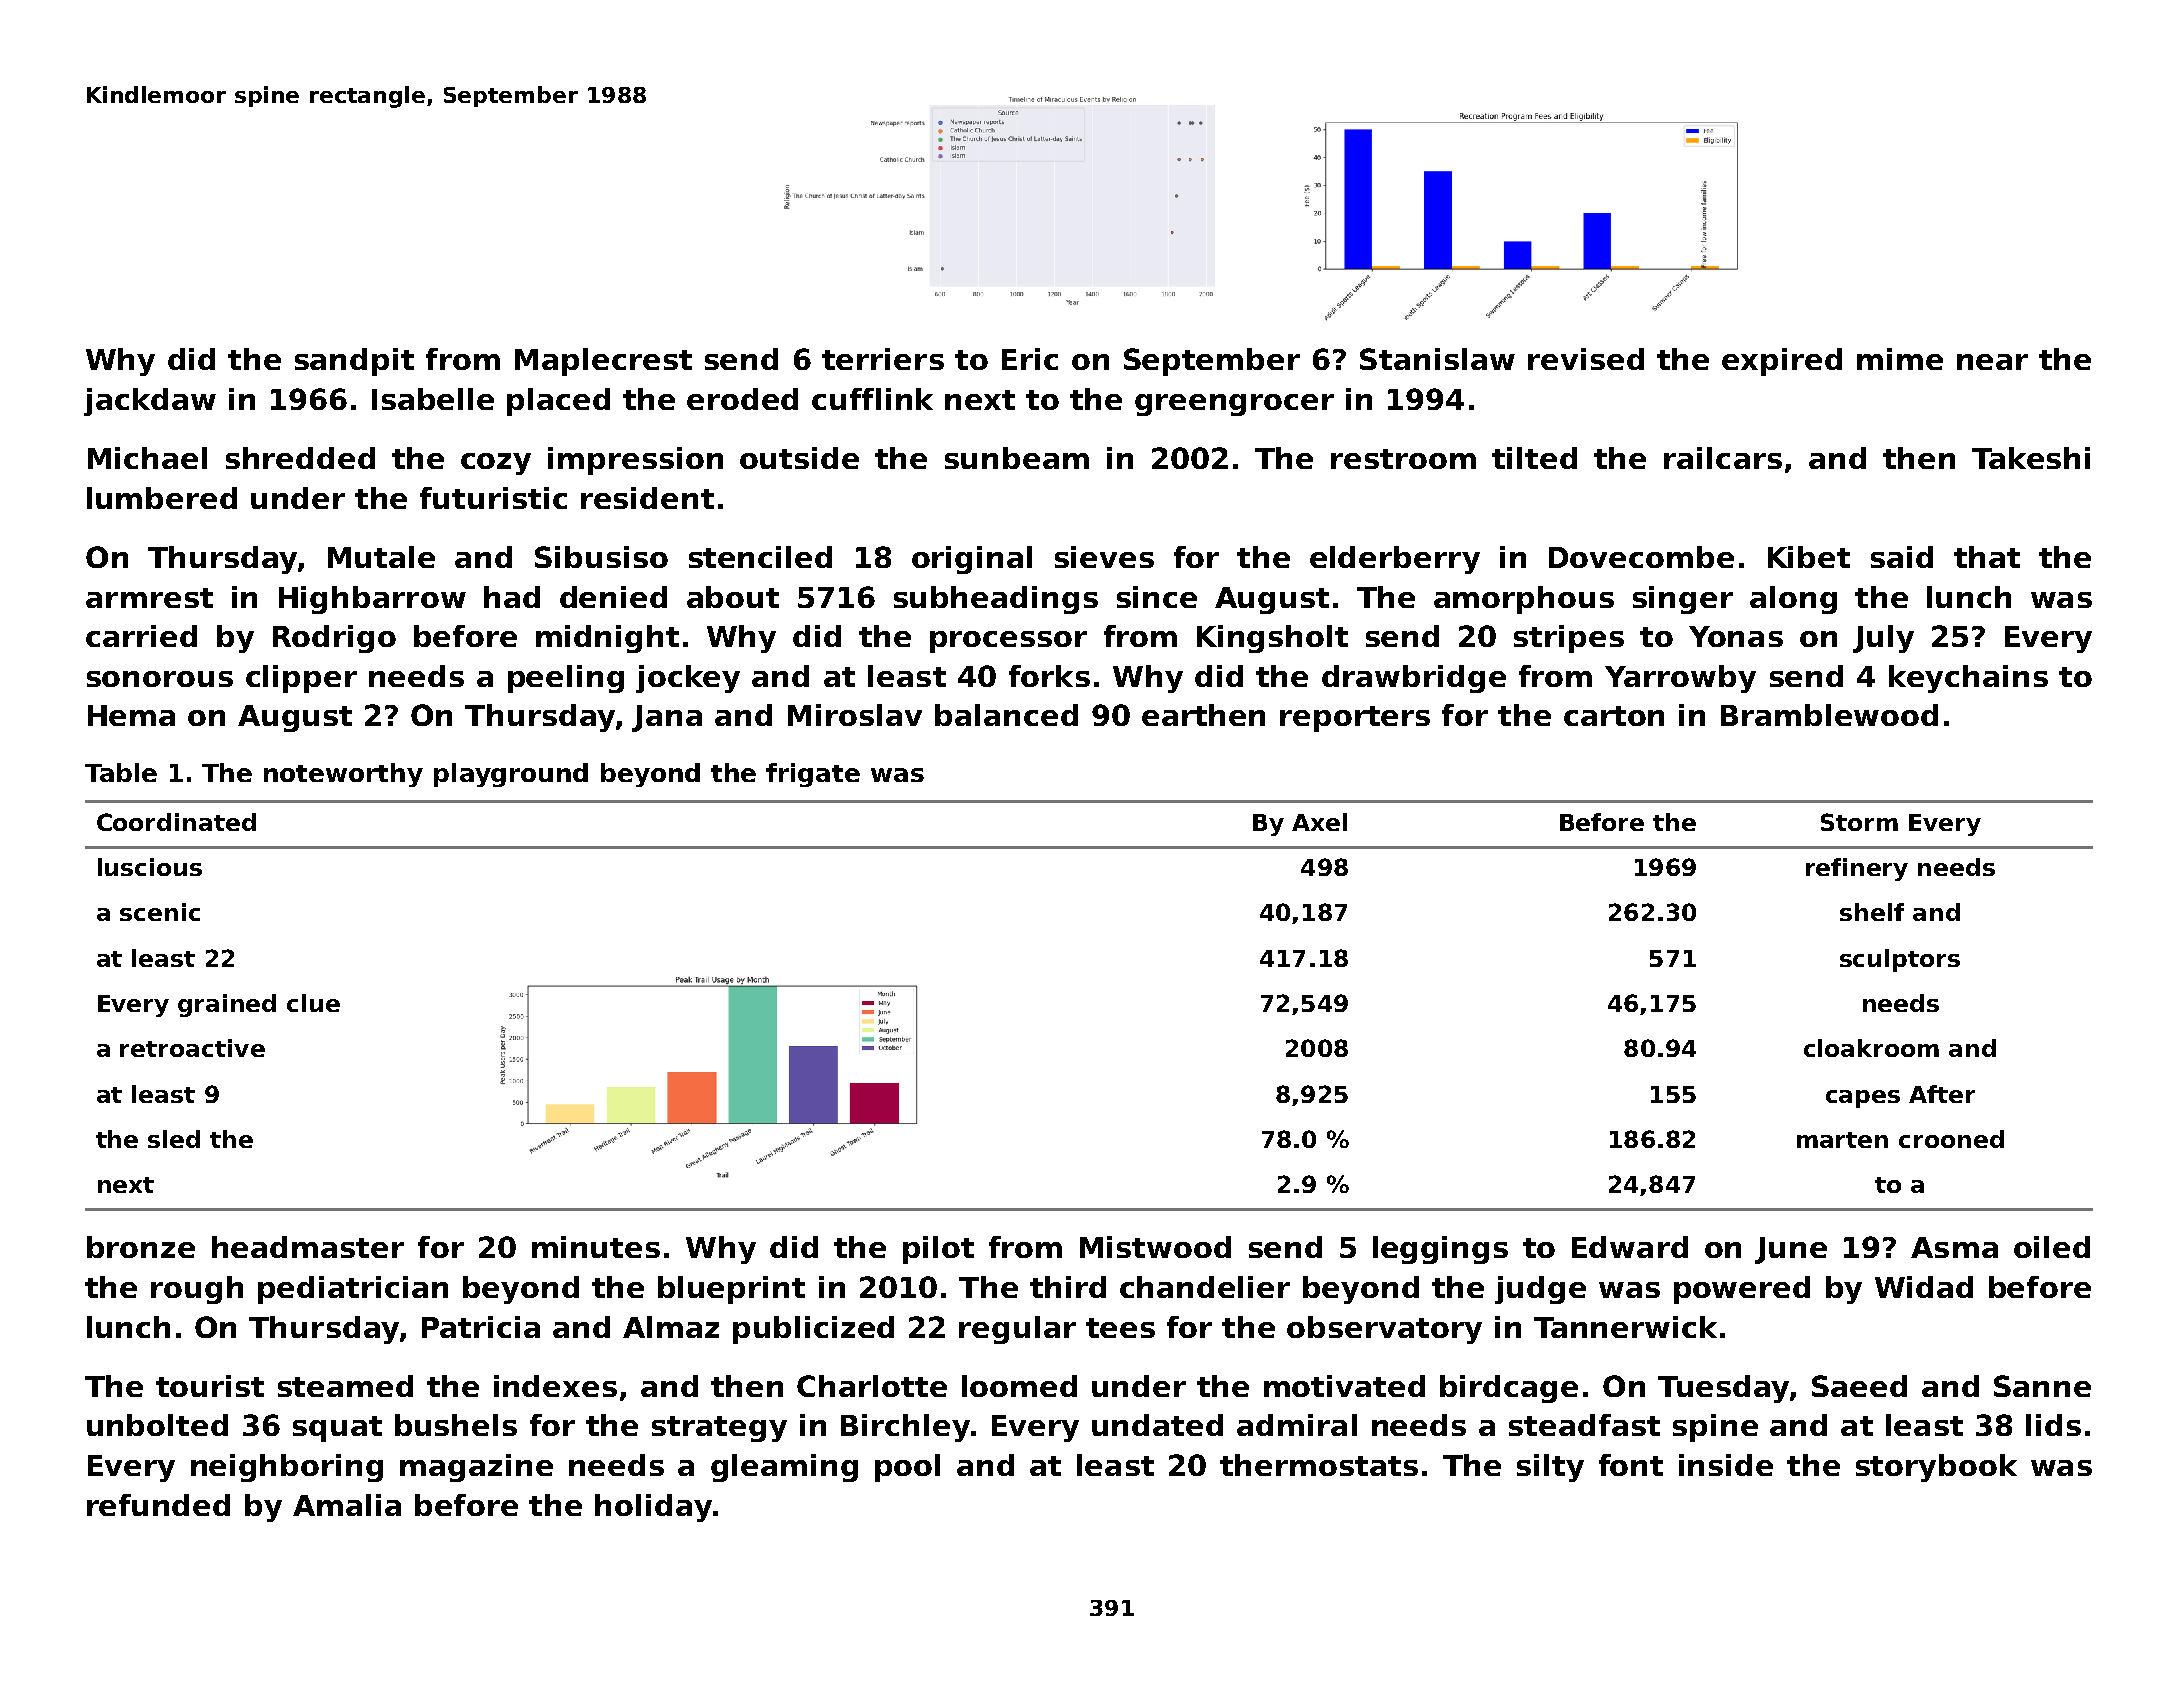  I want to click on Axel, so click(1319, 822).
